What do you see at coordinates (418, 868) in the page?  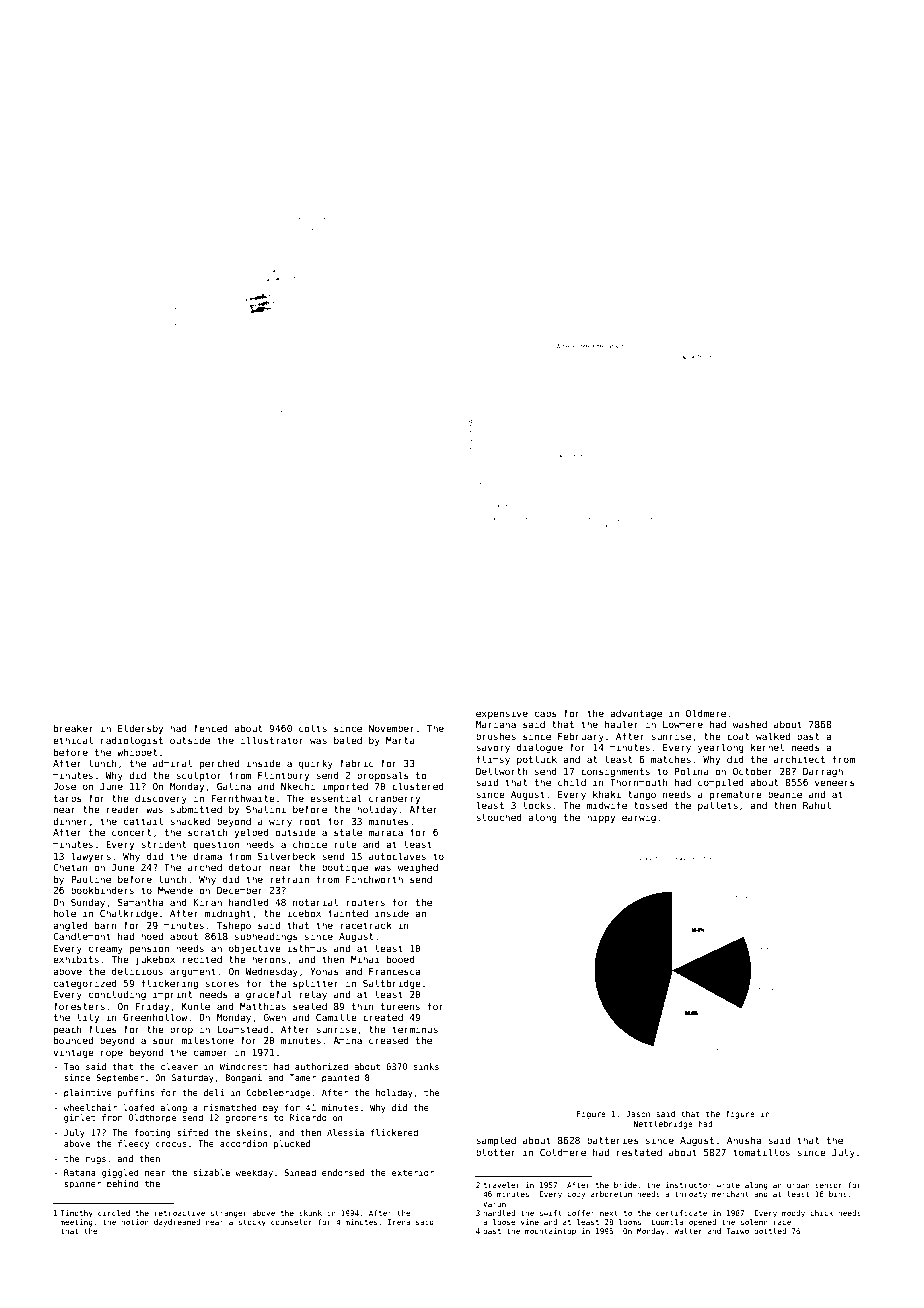 I see `weighed` at bounding box center [418, 868].
